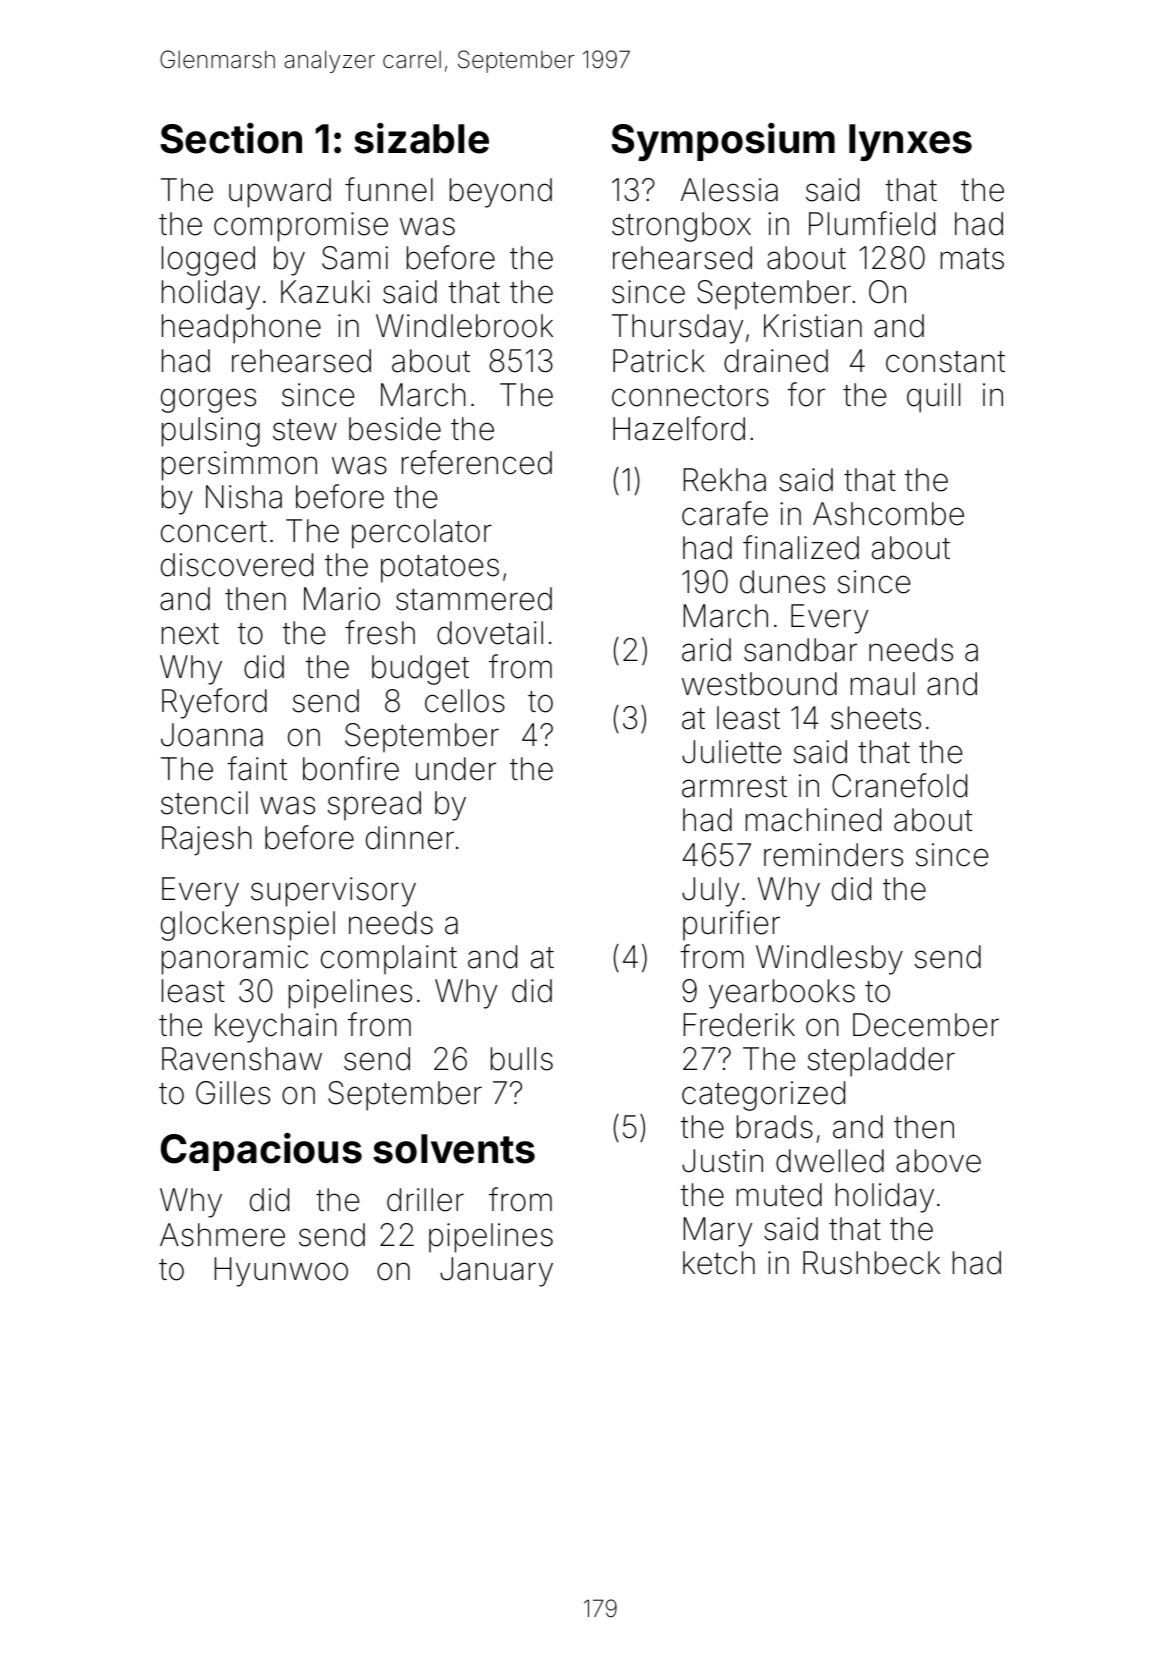  Describe the element at coordinates (261, 1152) in the screenshot. I see `Capacious` at that location.
